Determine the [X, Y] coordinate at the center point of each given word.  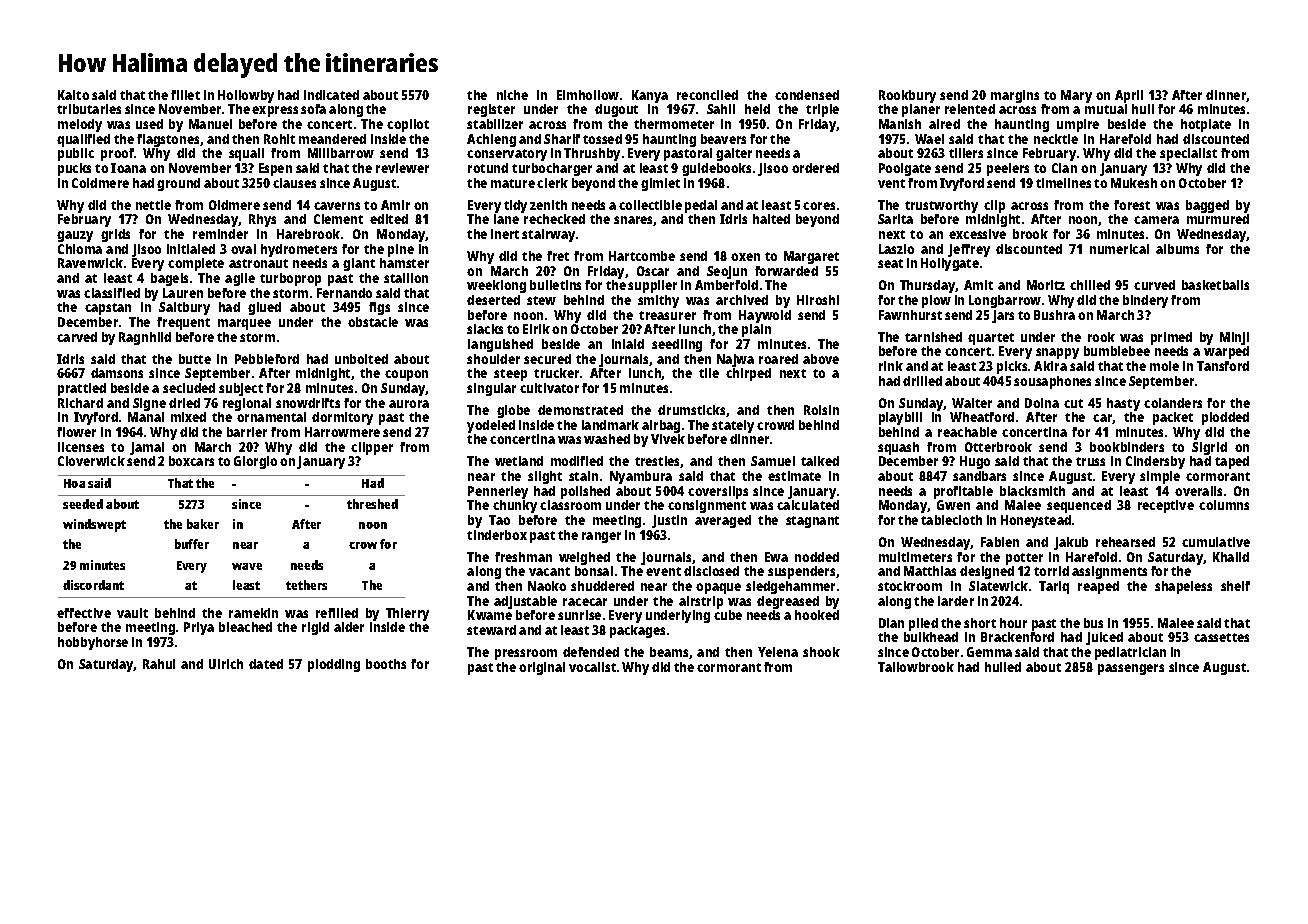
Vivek [668, 439]
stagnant [812, 522]
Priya [199, 628]
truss [1090, 461]
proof [117, 154]
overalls [1198, 491]
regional [247, 404]
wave [247, 566]
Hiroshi [818, 300]
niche [512, 95]
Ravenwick [90, 263]
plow [936, 301]
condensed [807, 95]
